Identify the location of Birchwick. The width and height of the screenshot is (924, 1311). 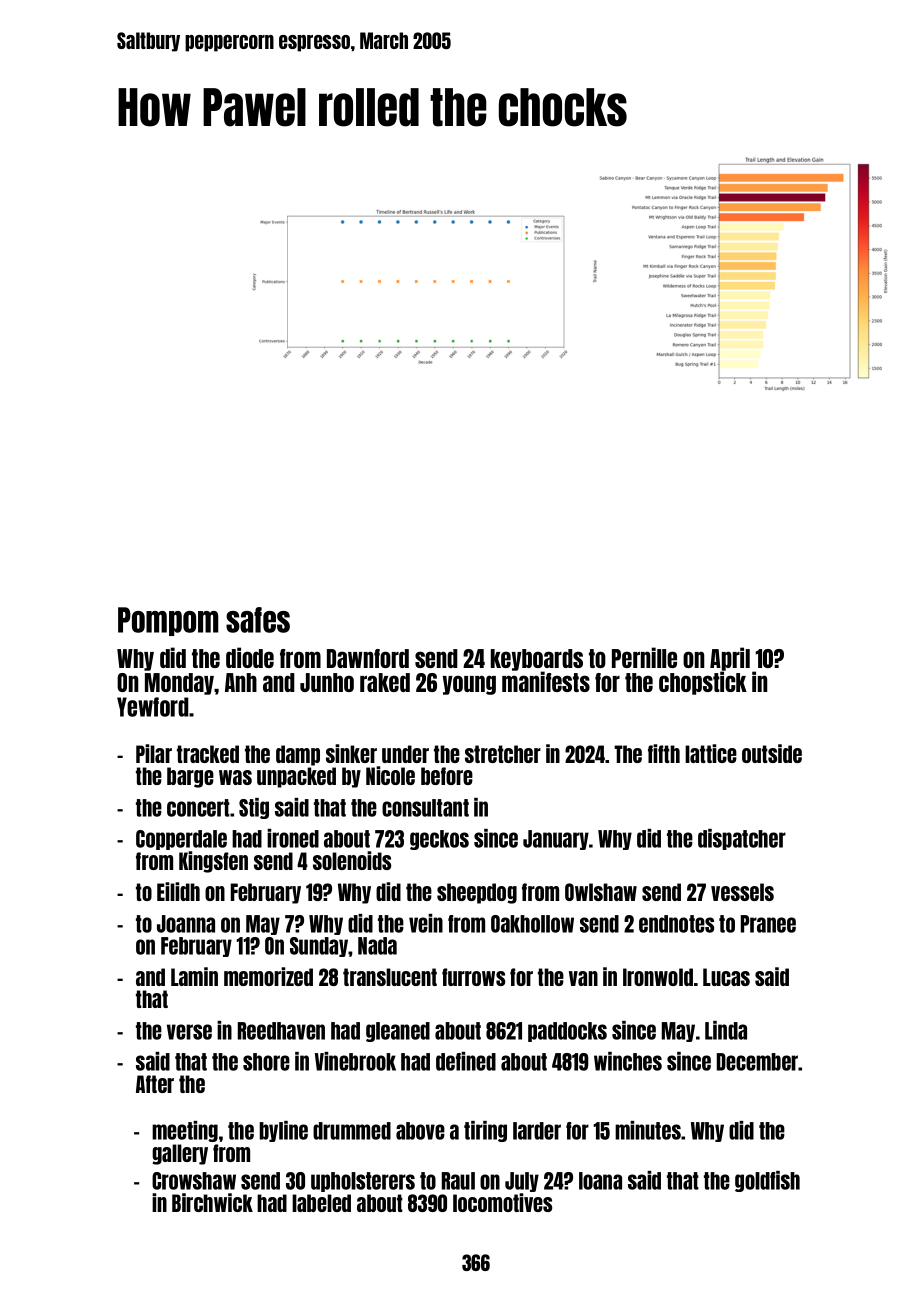
(212, 1202).
